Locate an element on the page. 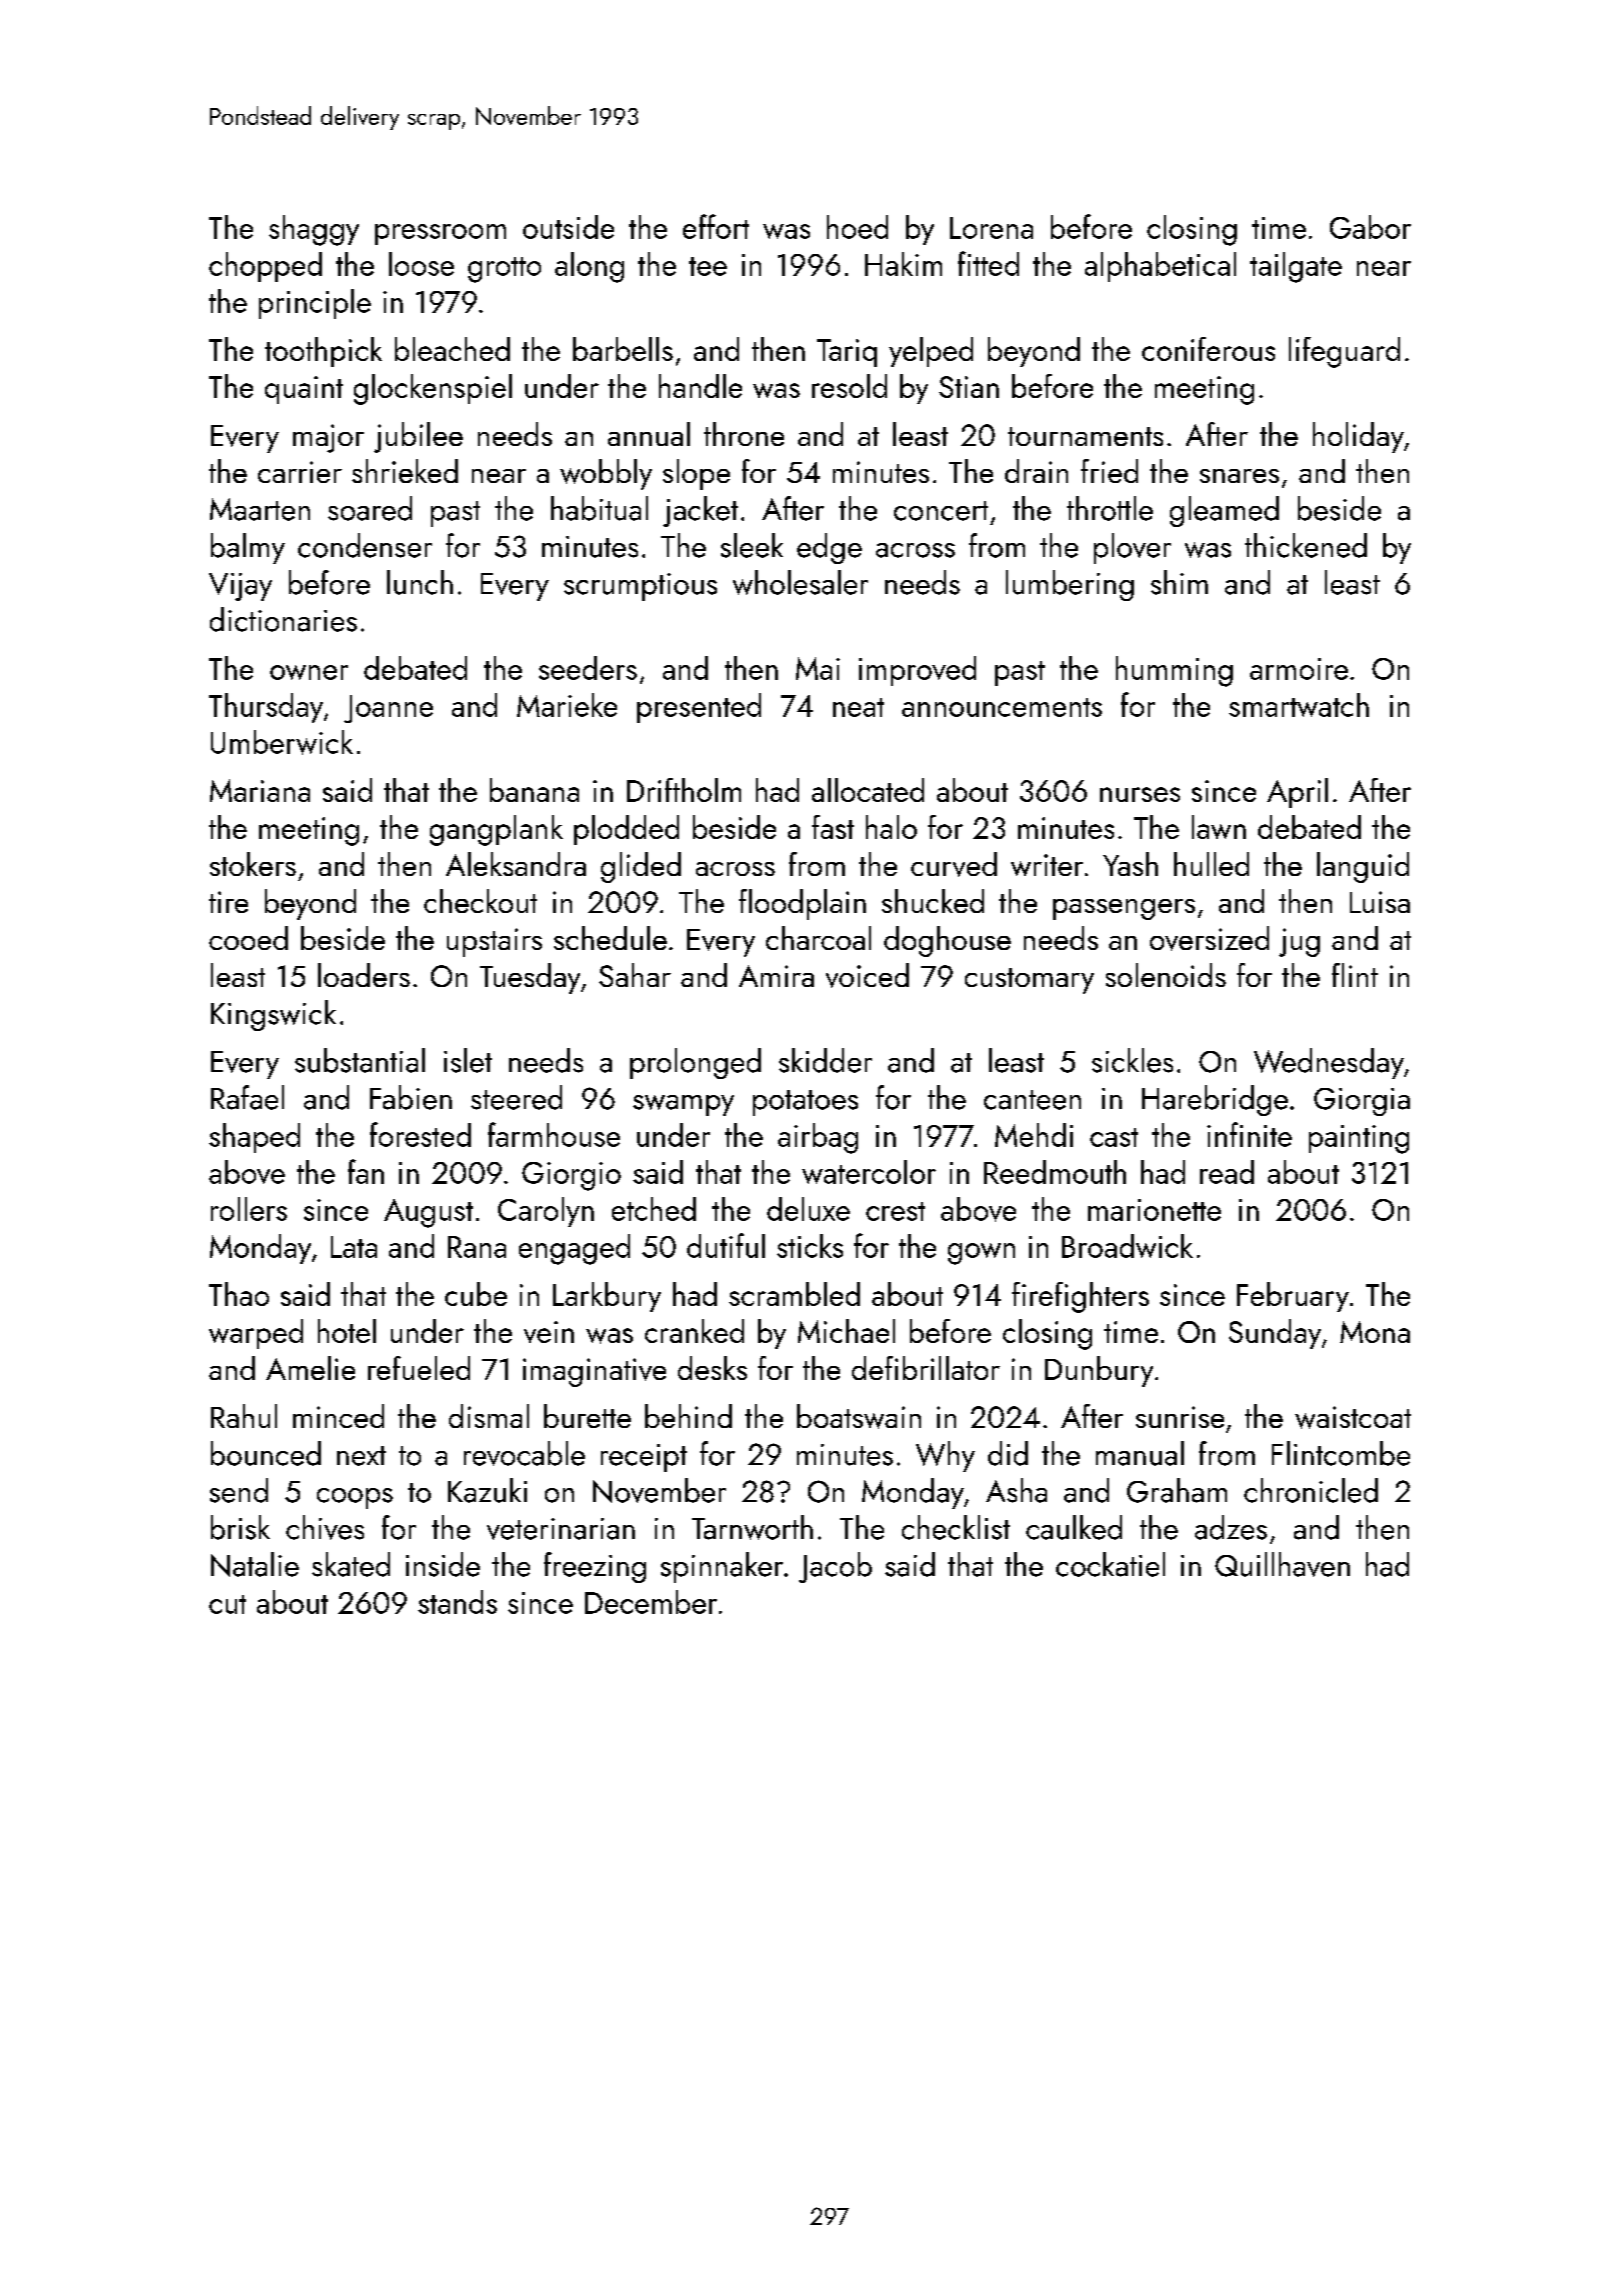  Quillhaven is located at coordinates (1282, 1564).
